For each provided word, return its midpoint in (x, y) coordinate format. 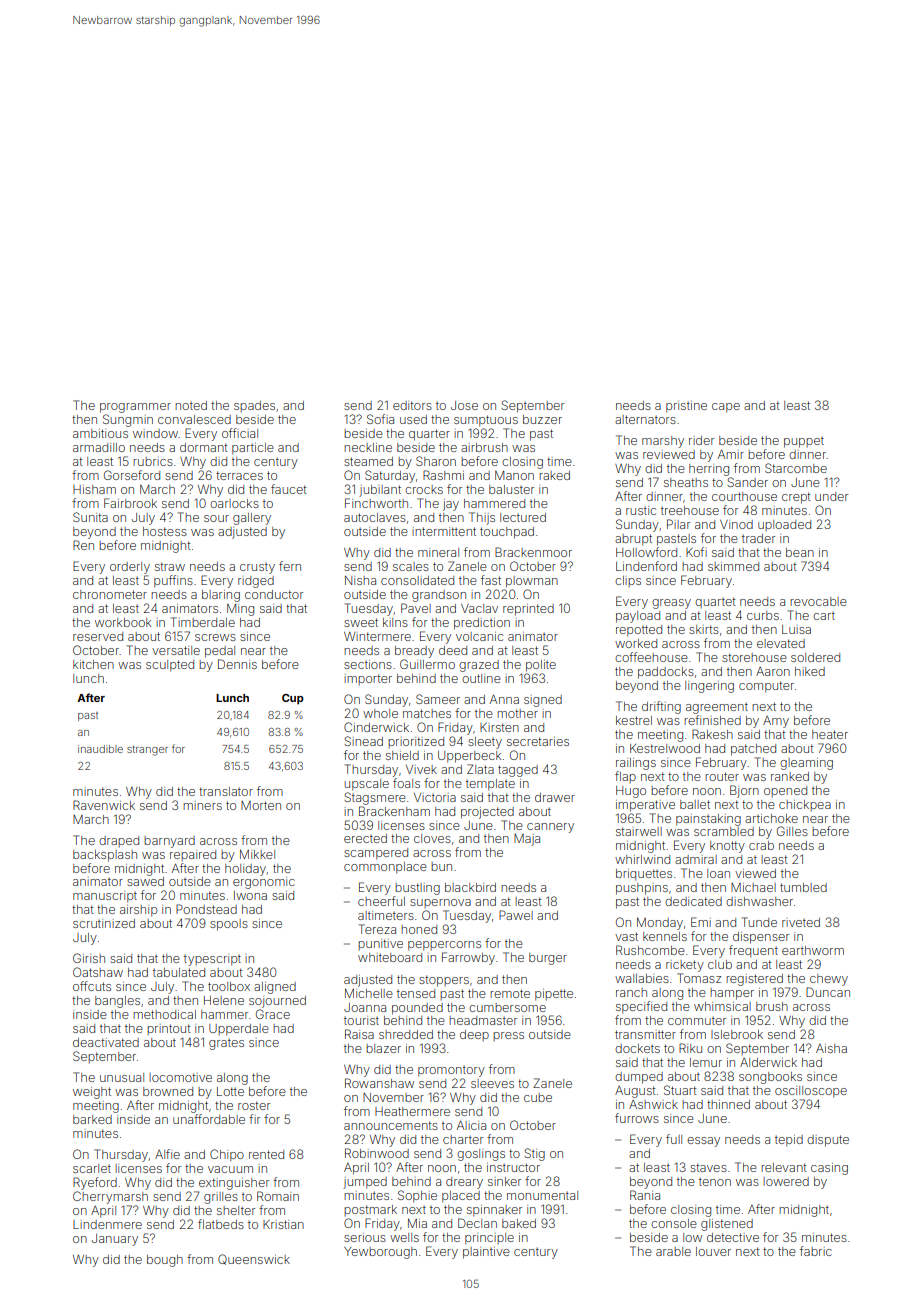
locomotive (180, 1077)
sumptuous (486, 421)
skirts (704, 629)
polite (541, 666)
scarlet (92, 1168)
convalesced (194, 419)
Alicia (471, 1125)
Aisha (831, 1048)
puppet (804, 442)
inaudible (100, 749)
